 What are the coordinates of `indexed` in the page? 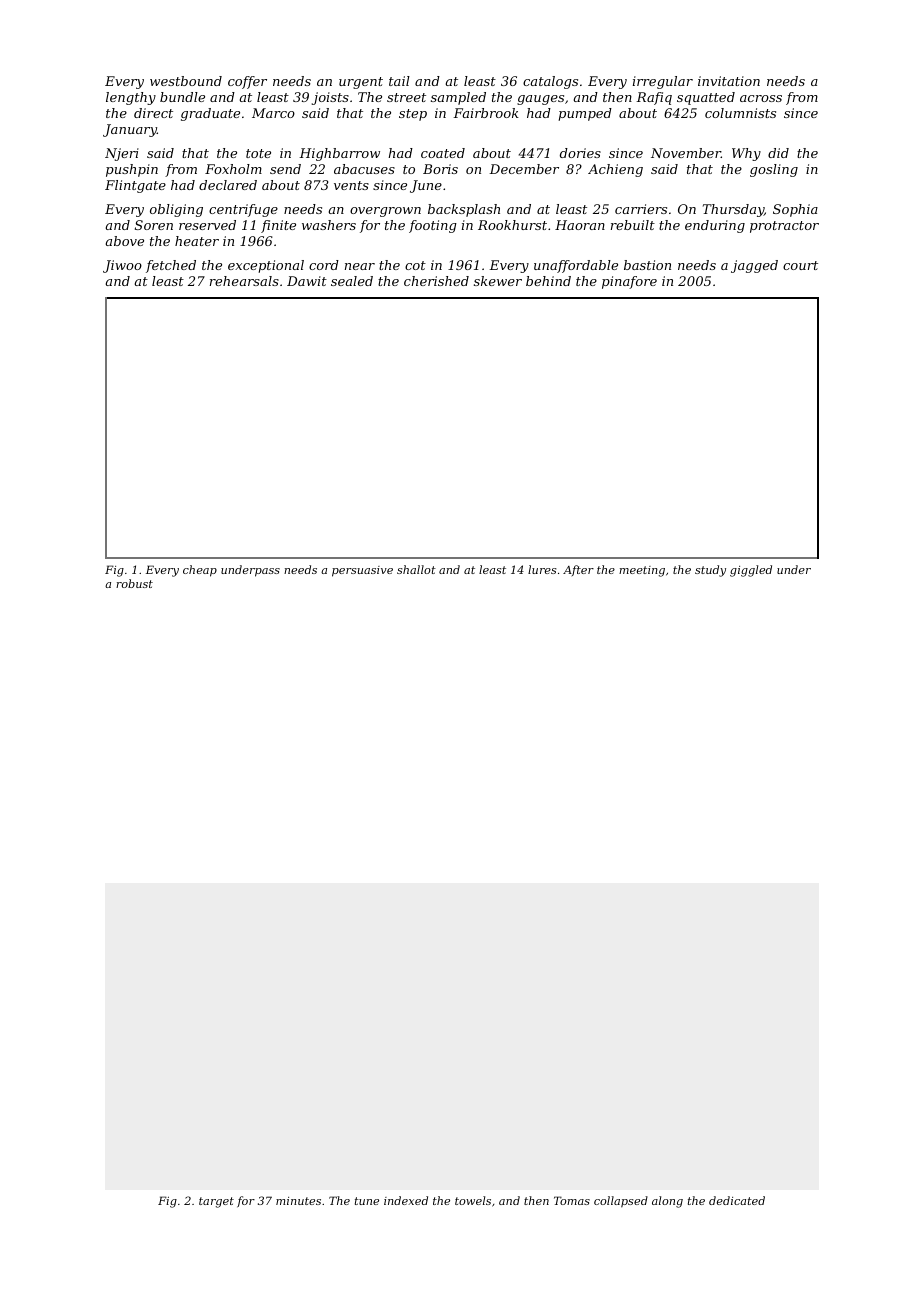 It's located at (406, 1200).
